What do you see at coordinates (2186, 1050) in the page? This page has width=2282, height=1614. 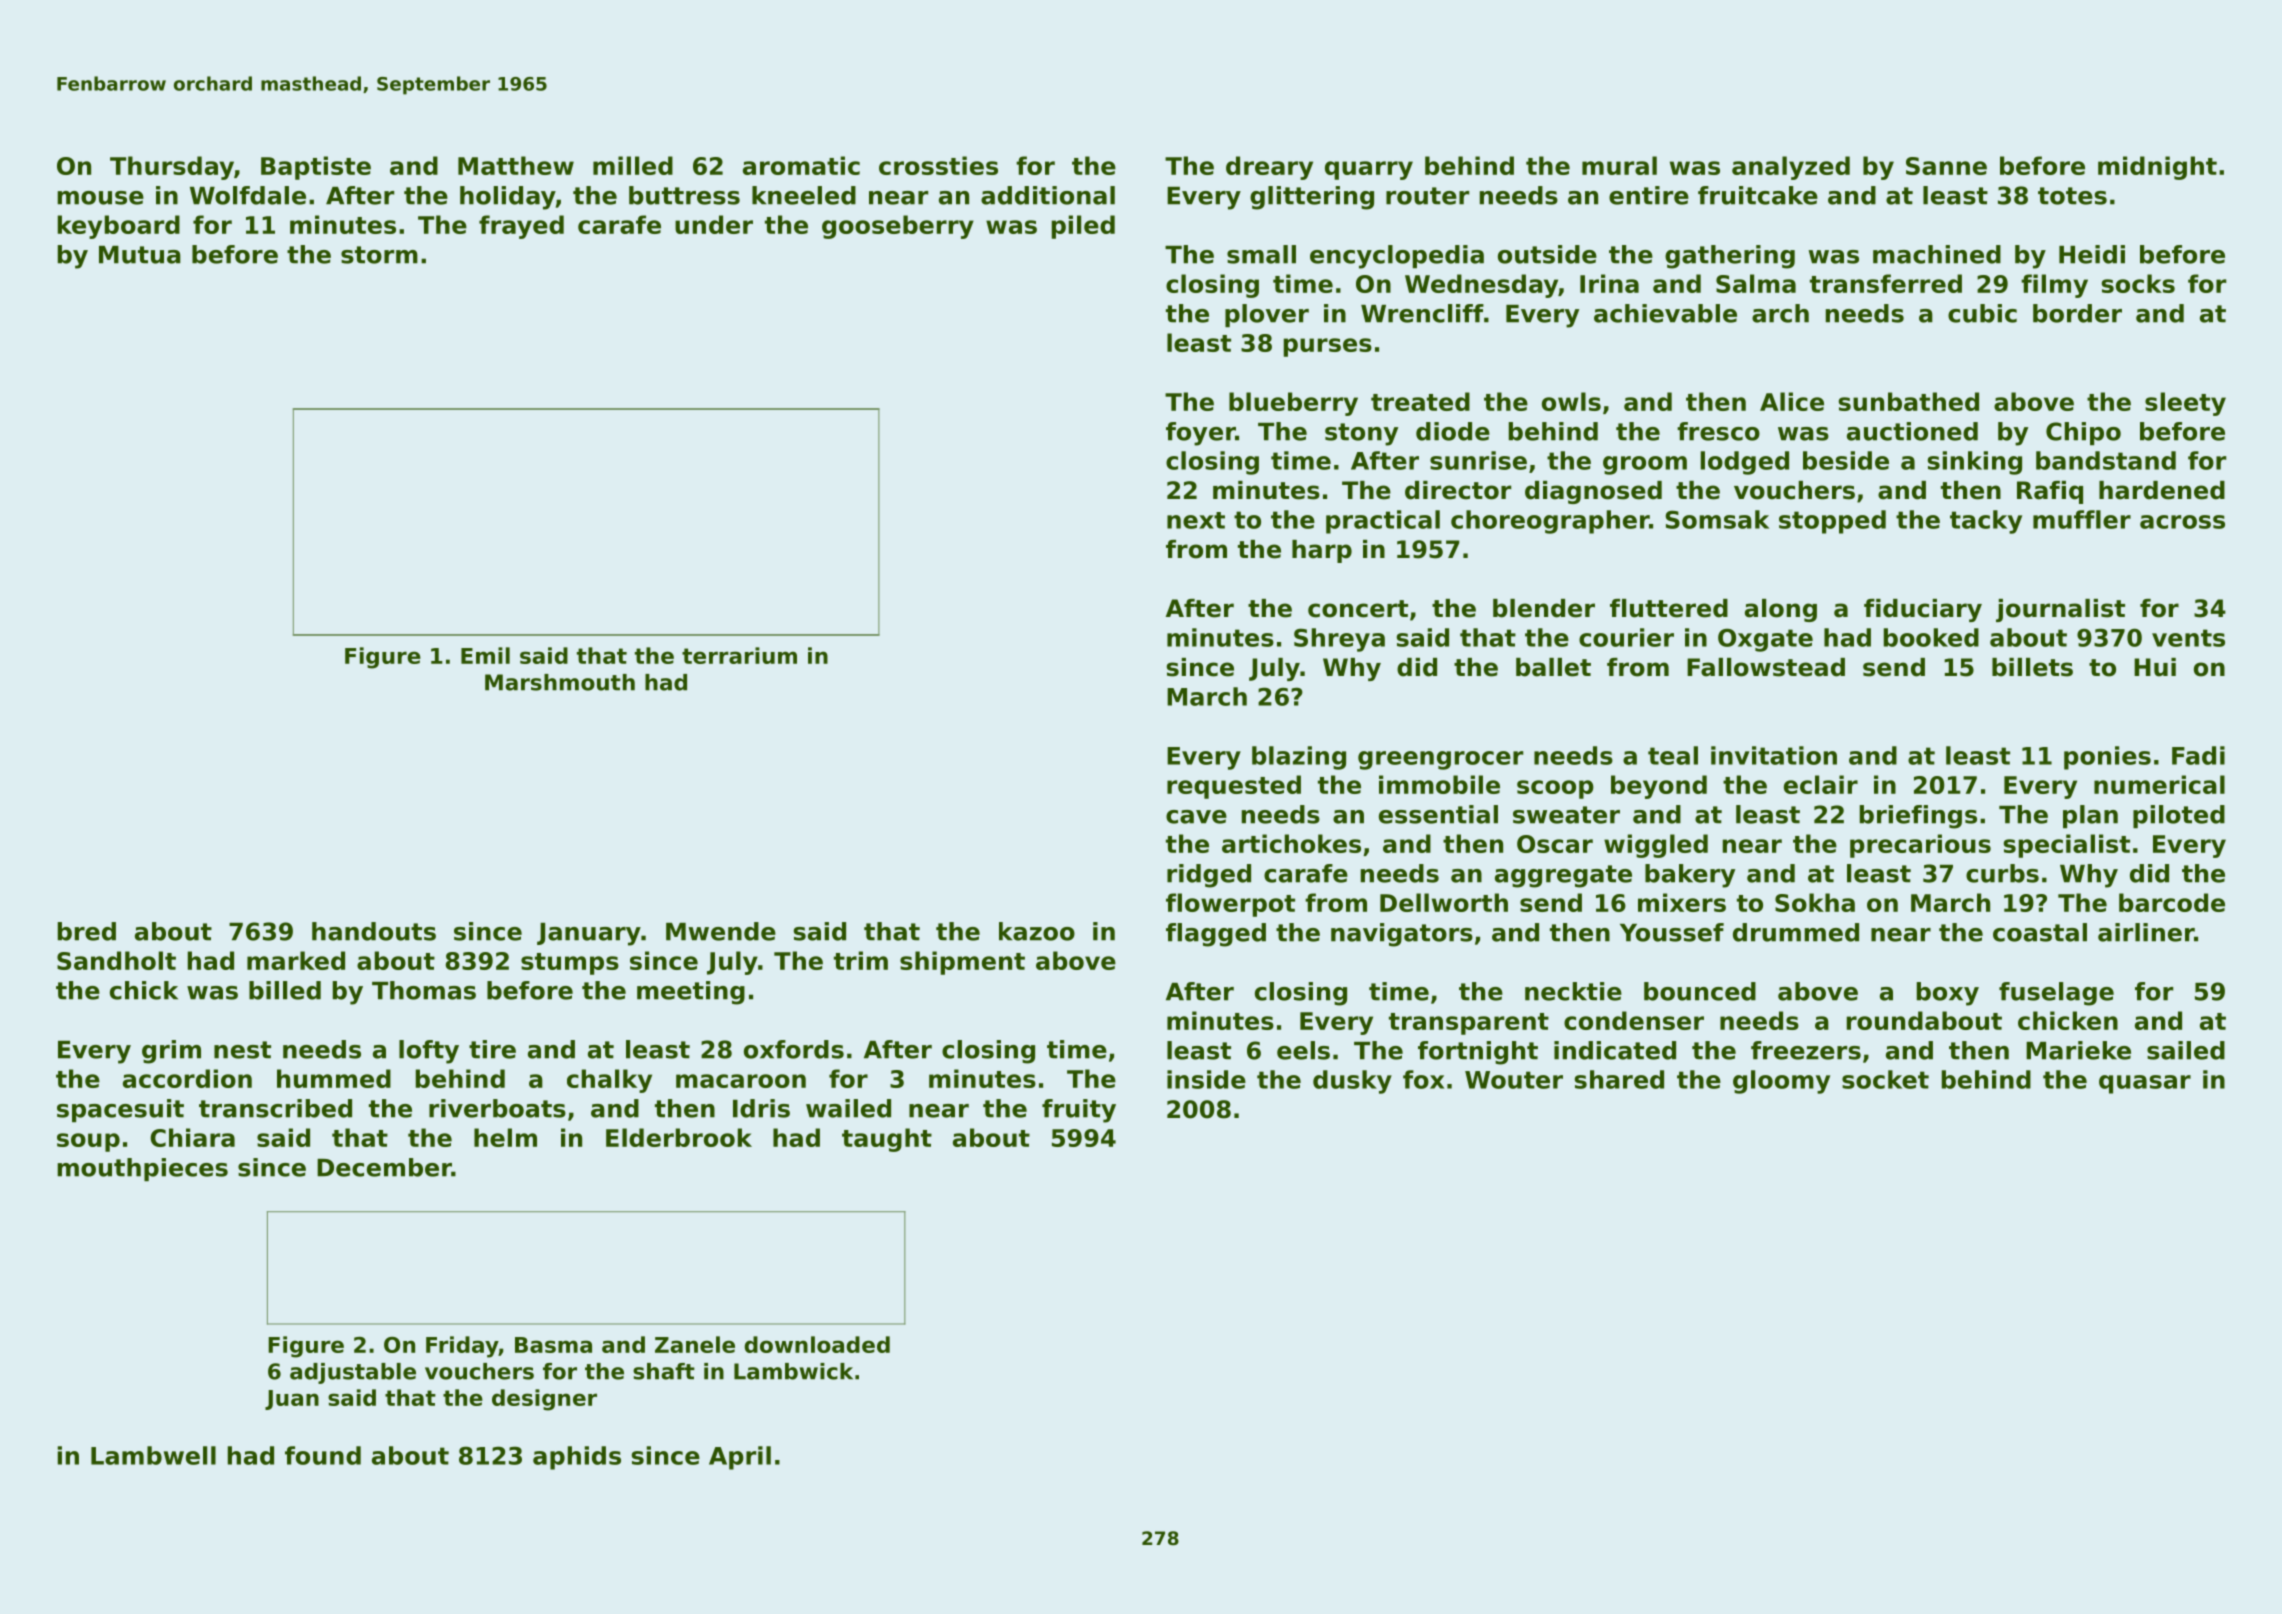 I see `sailed` at bounding box center [2186, 1050].
